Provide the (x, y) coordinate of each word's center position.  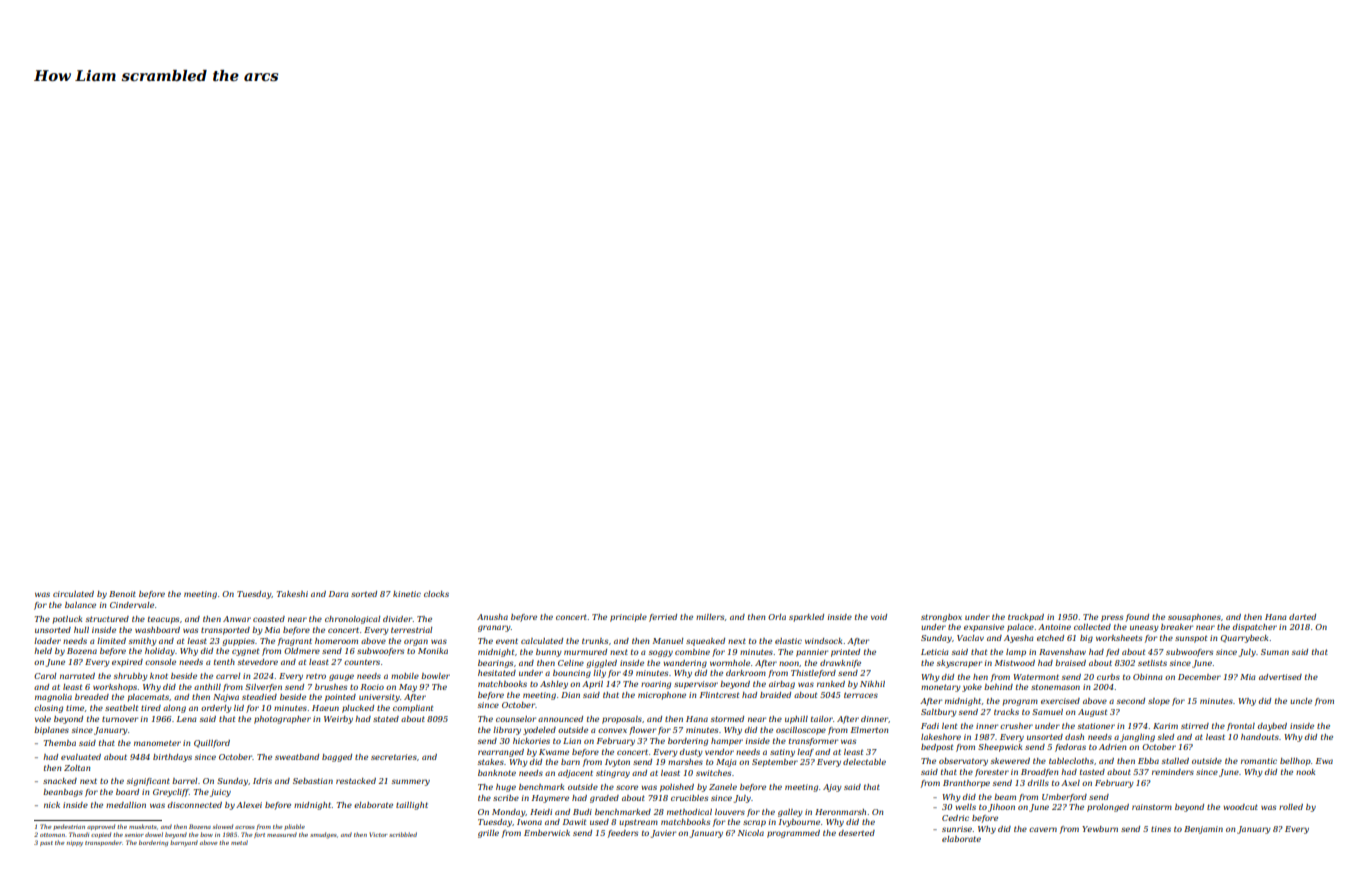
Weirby (338, 720)
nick (52, 805)
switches (713, 773)
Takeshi (292, 594)
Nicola (751, 833)
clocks (436, 594)
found (1137, 618)
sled (1166, 737)
